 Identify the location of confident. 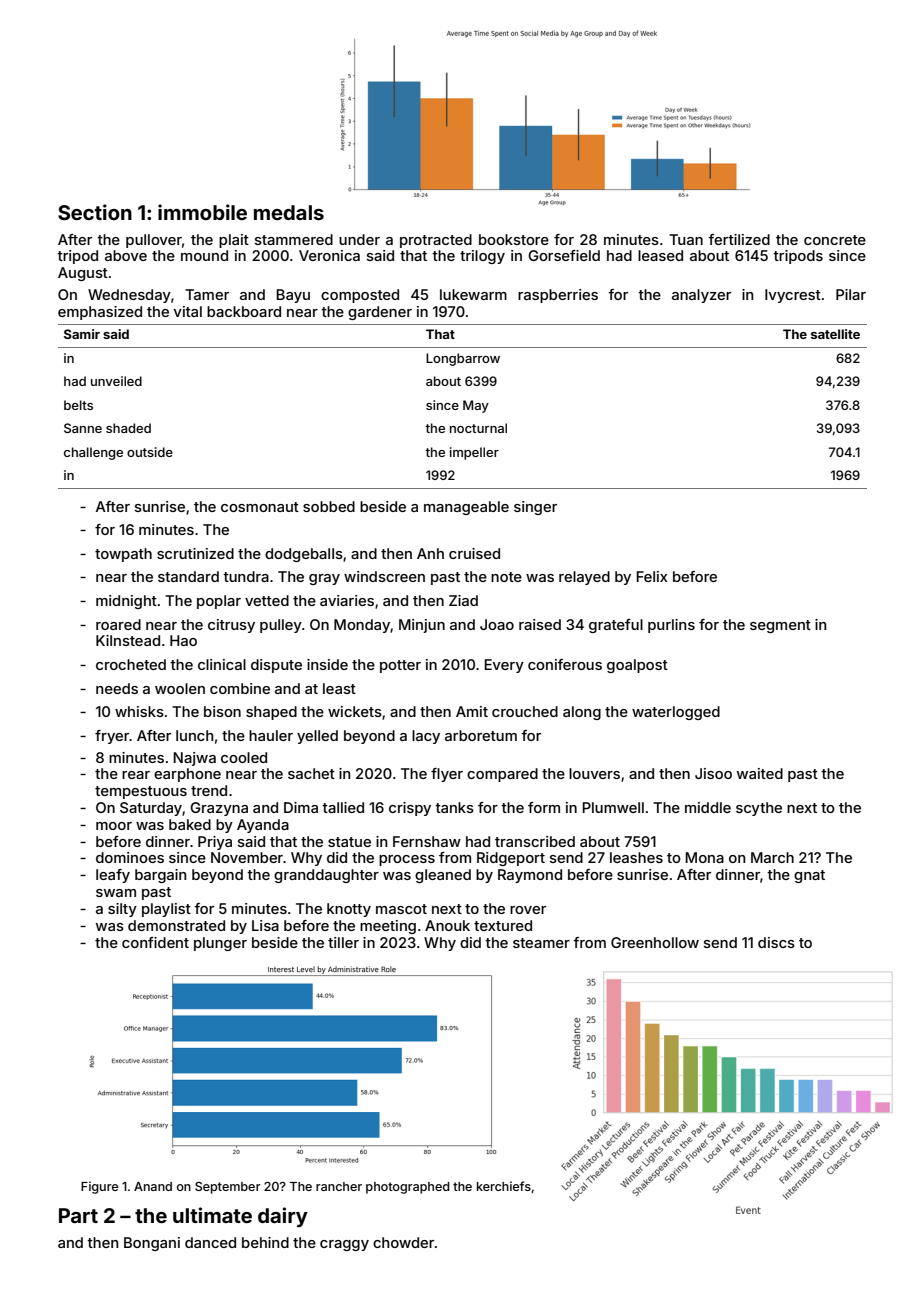
(155, 942).
